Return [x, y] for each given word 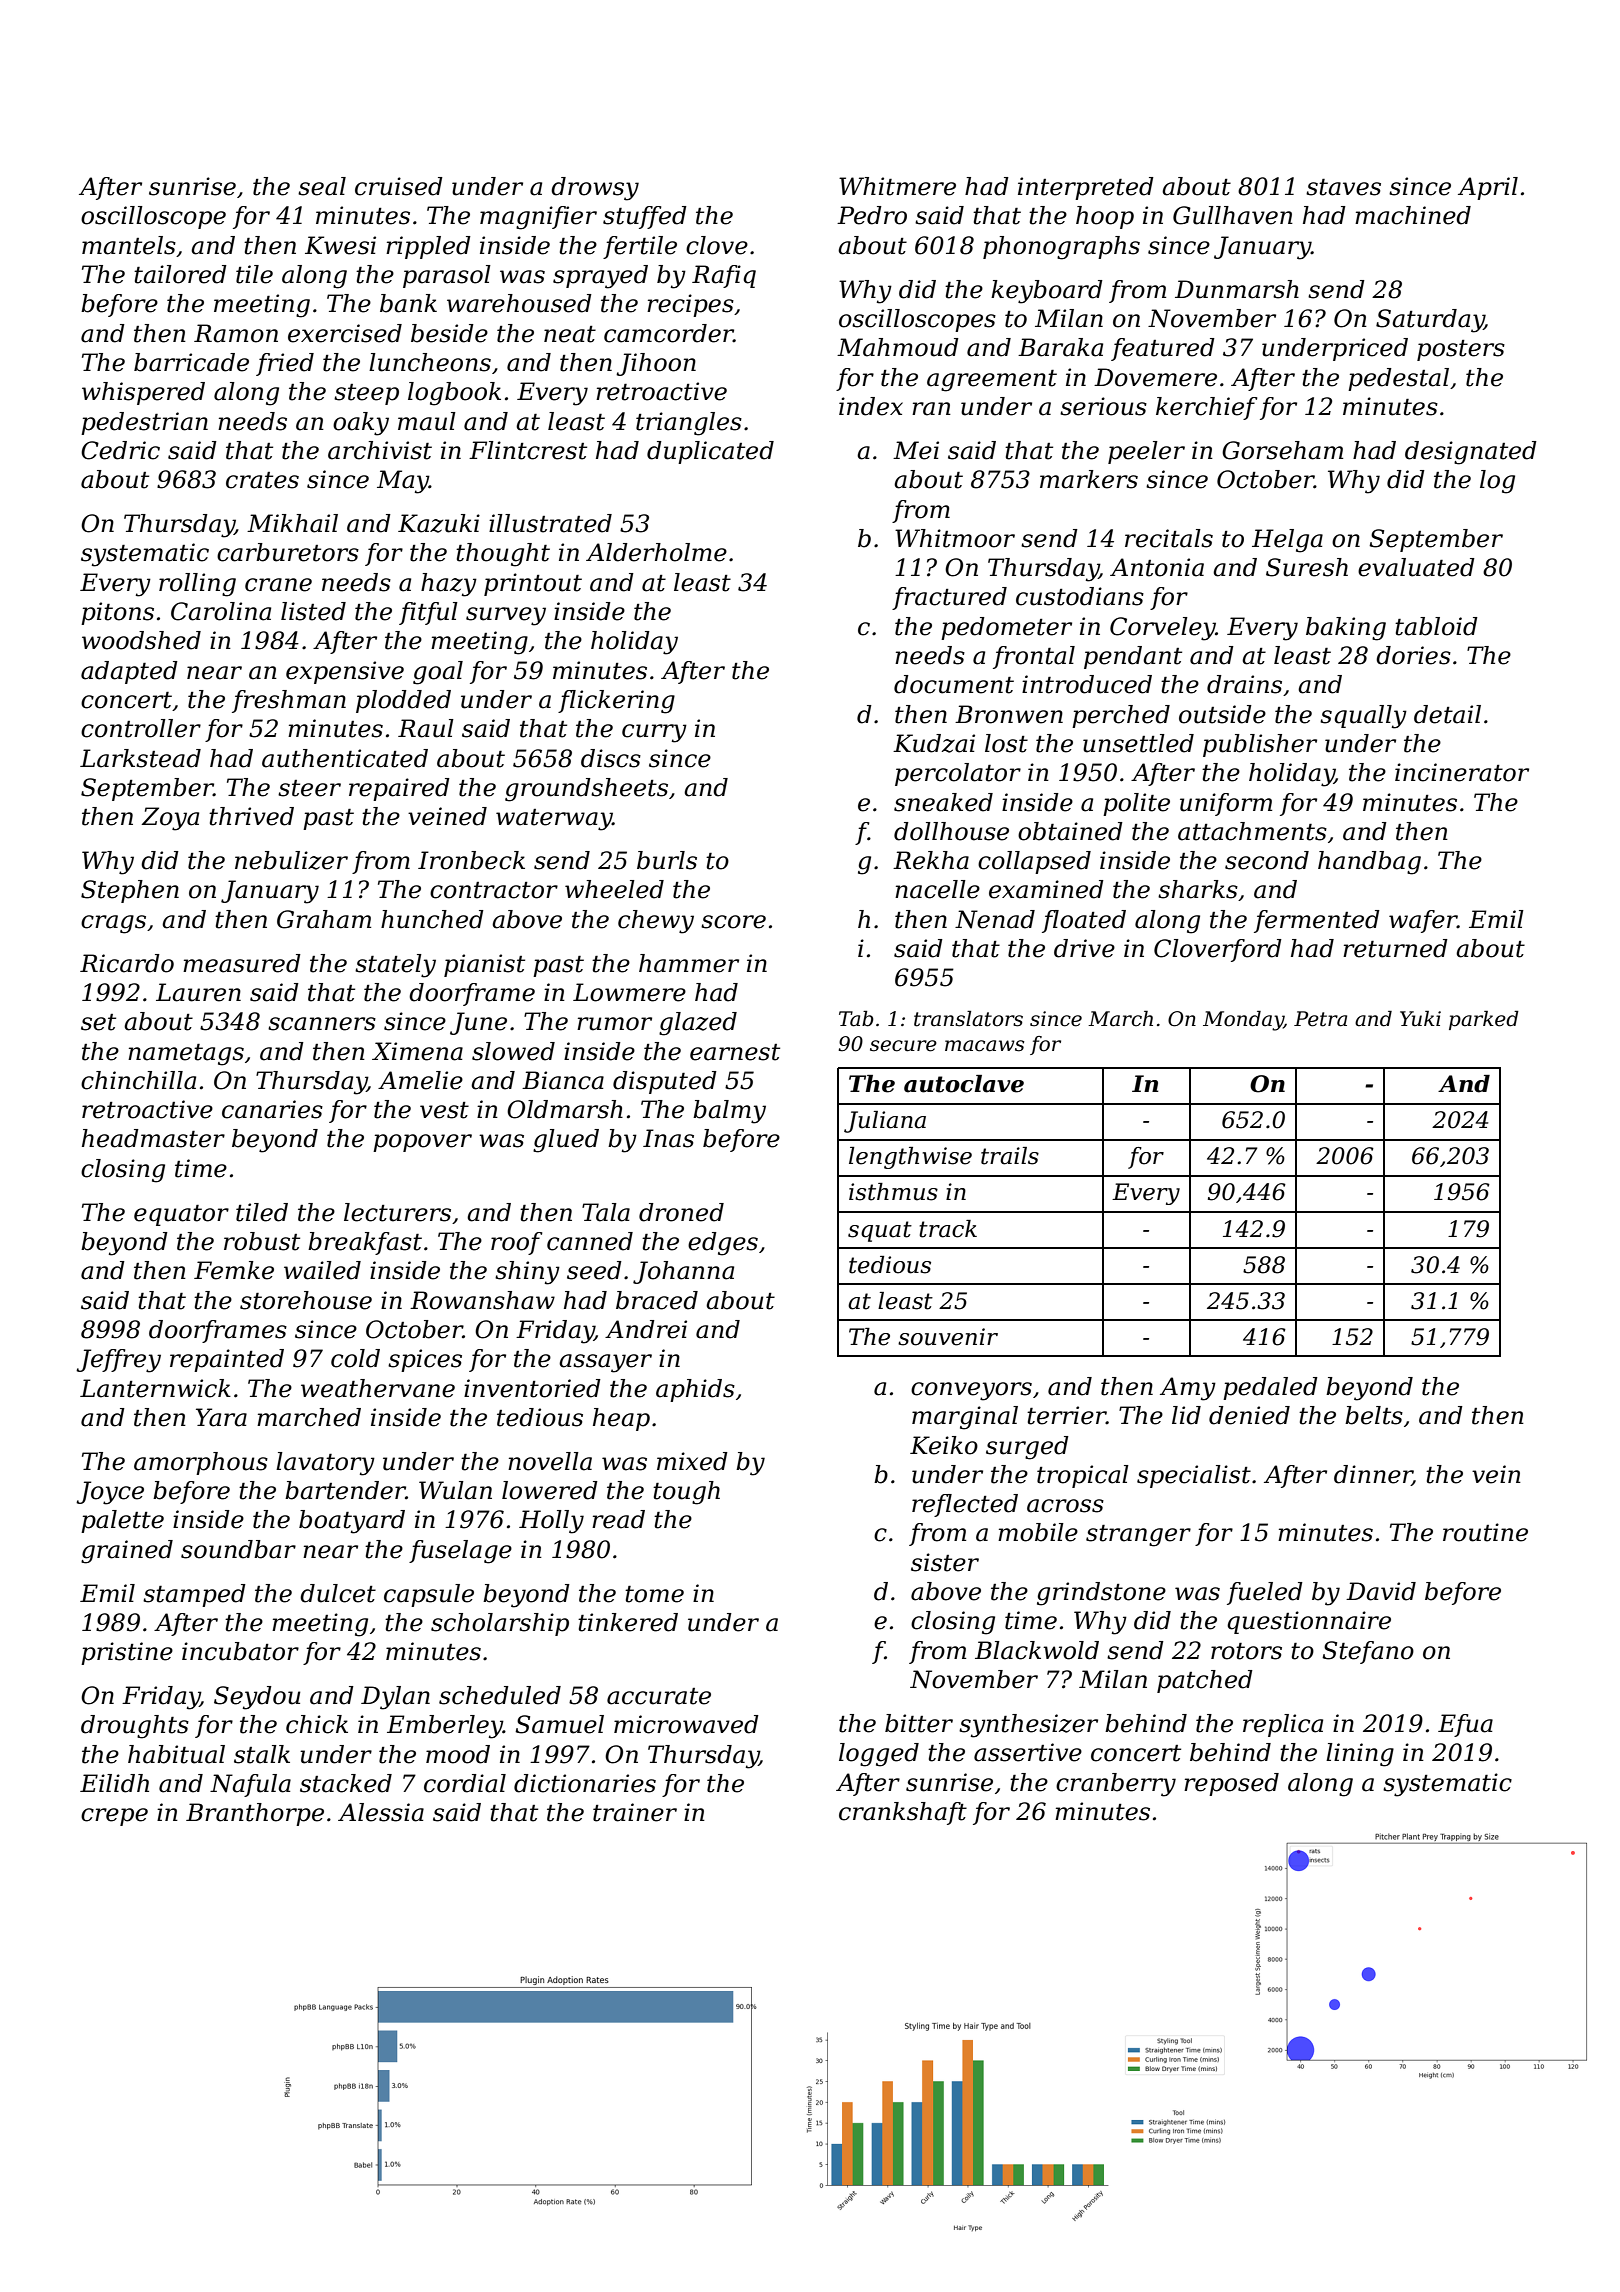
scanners [322, 1024]
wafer [1423, 921]
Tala [606, 1212]
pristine [127, 1653]
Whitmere [897, 186]
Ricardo [127, 963]
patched [1205, 1681]
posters [1461, 350]
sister [945, 1562]
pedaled [1270, 1388]
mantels [129, 245]
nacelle [937, 889]
